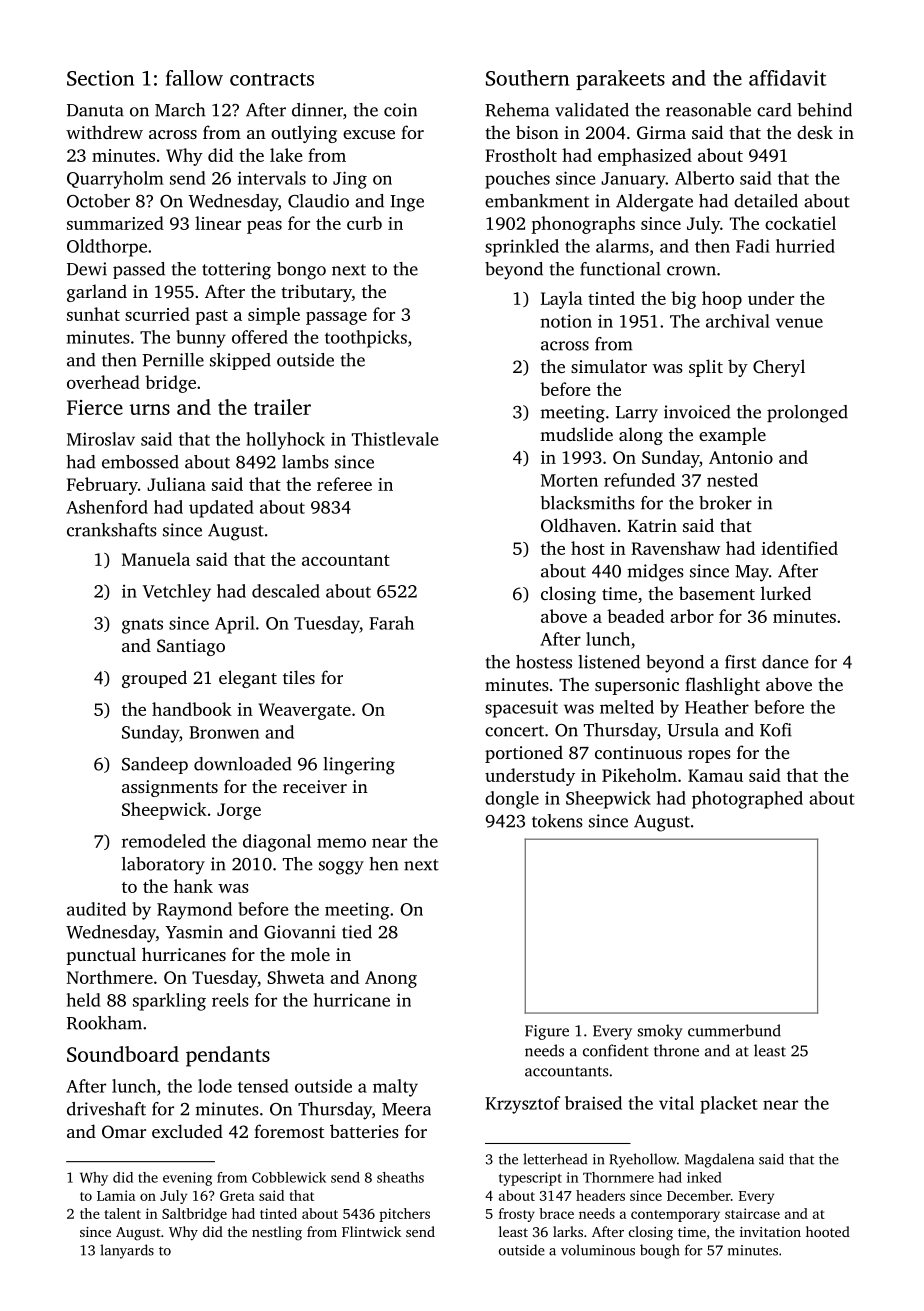 The width and height of the page is (924, 1311). Describe the element at coordinates (576, 434) in the page. I see `mudslide` at that location.
